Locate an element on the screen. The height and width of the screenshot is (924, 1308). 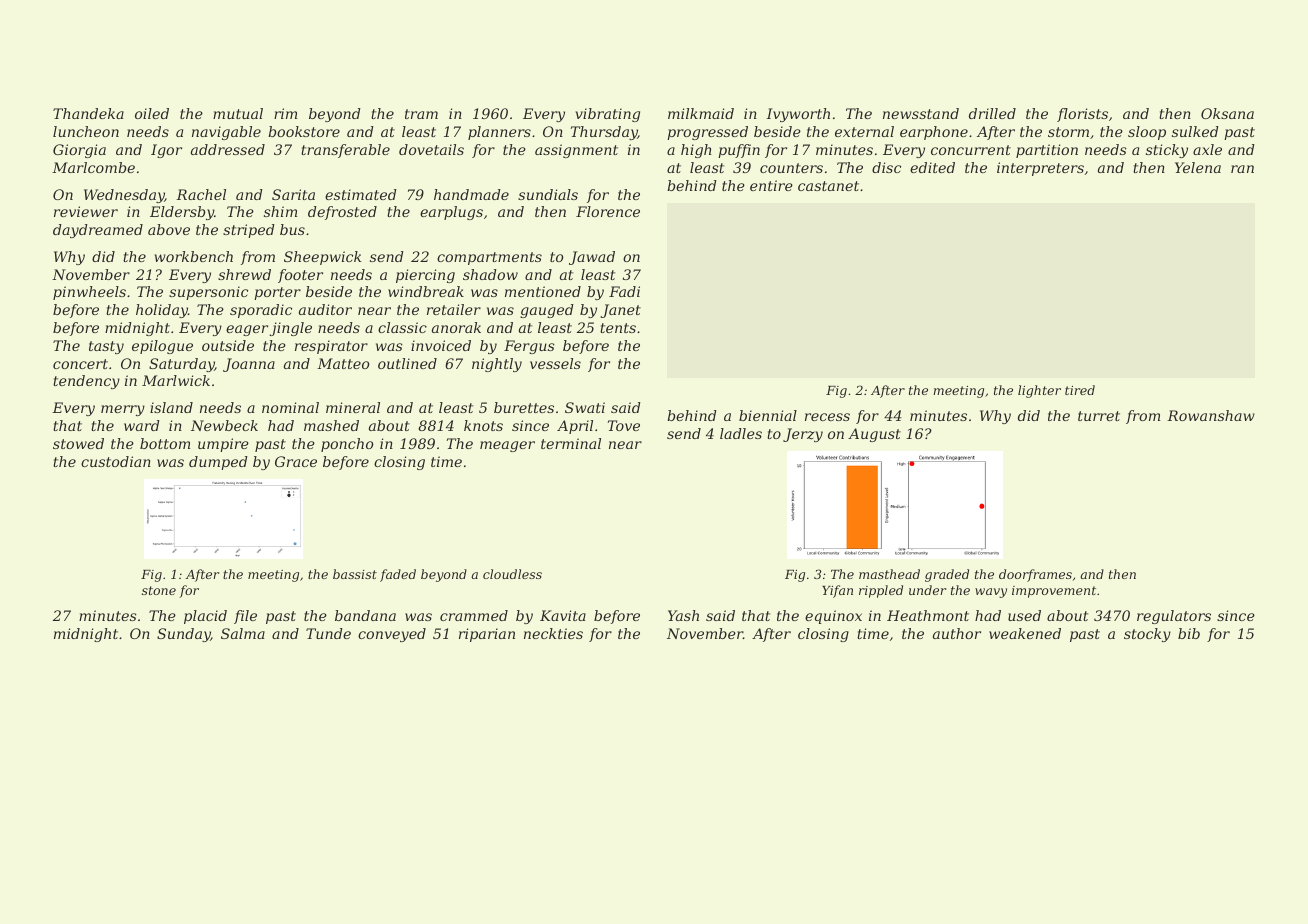
Salma is located at coordinates (243, 633).
